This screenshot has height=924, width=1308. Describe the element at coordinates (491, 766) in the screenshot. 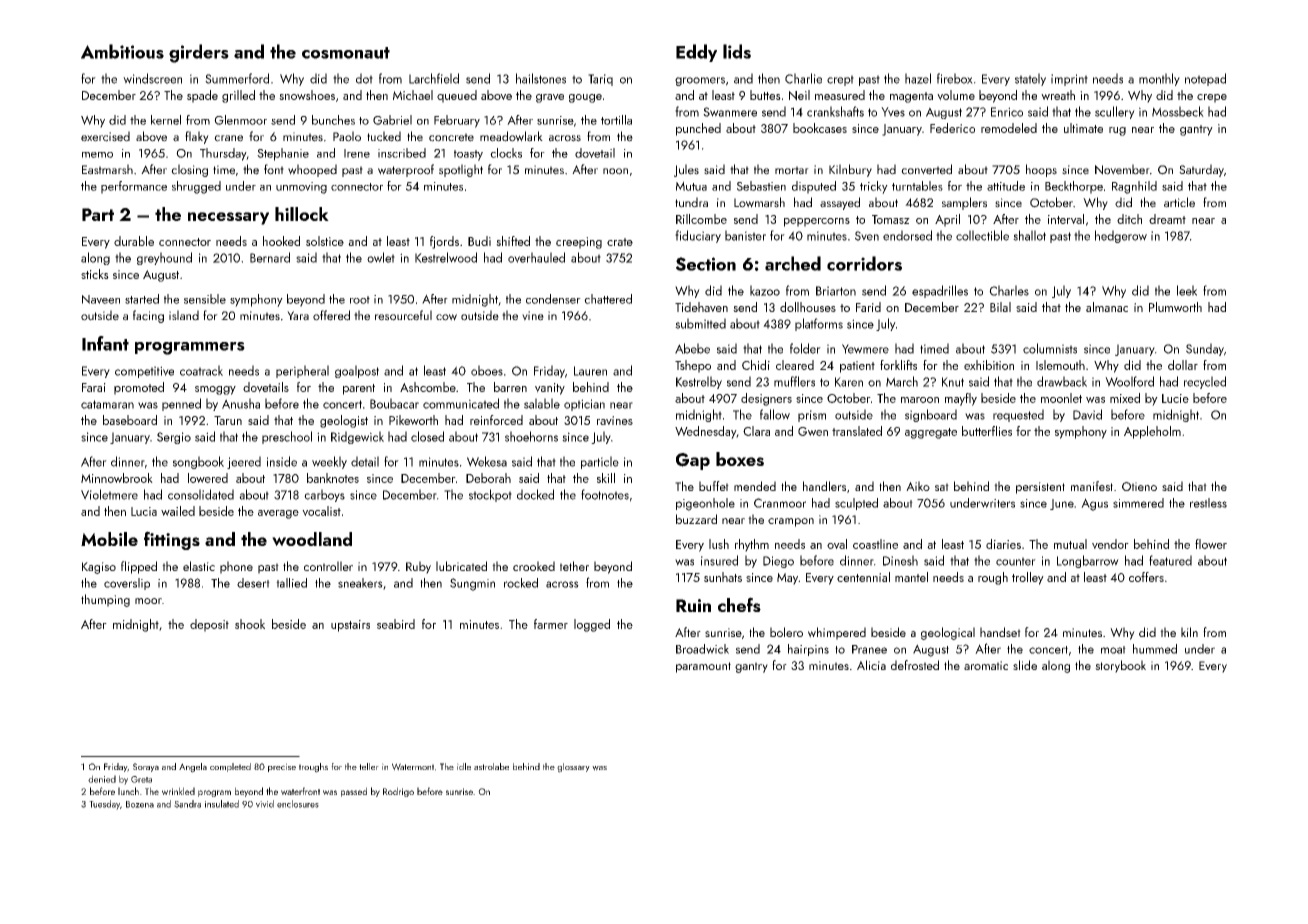

I see `astrolabe` at that location.
